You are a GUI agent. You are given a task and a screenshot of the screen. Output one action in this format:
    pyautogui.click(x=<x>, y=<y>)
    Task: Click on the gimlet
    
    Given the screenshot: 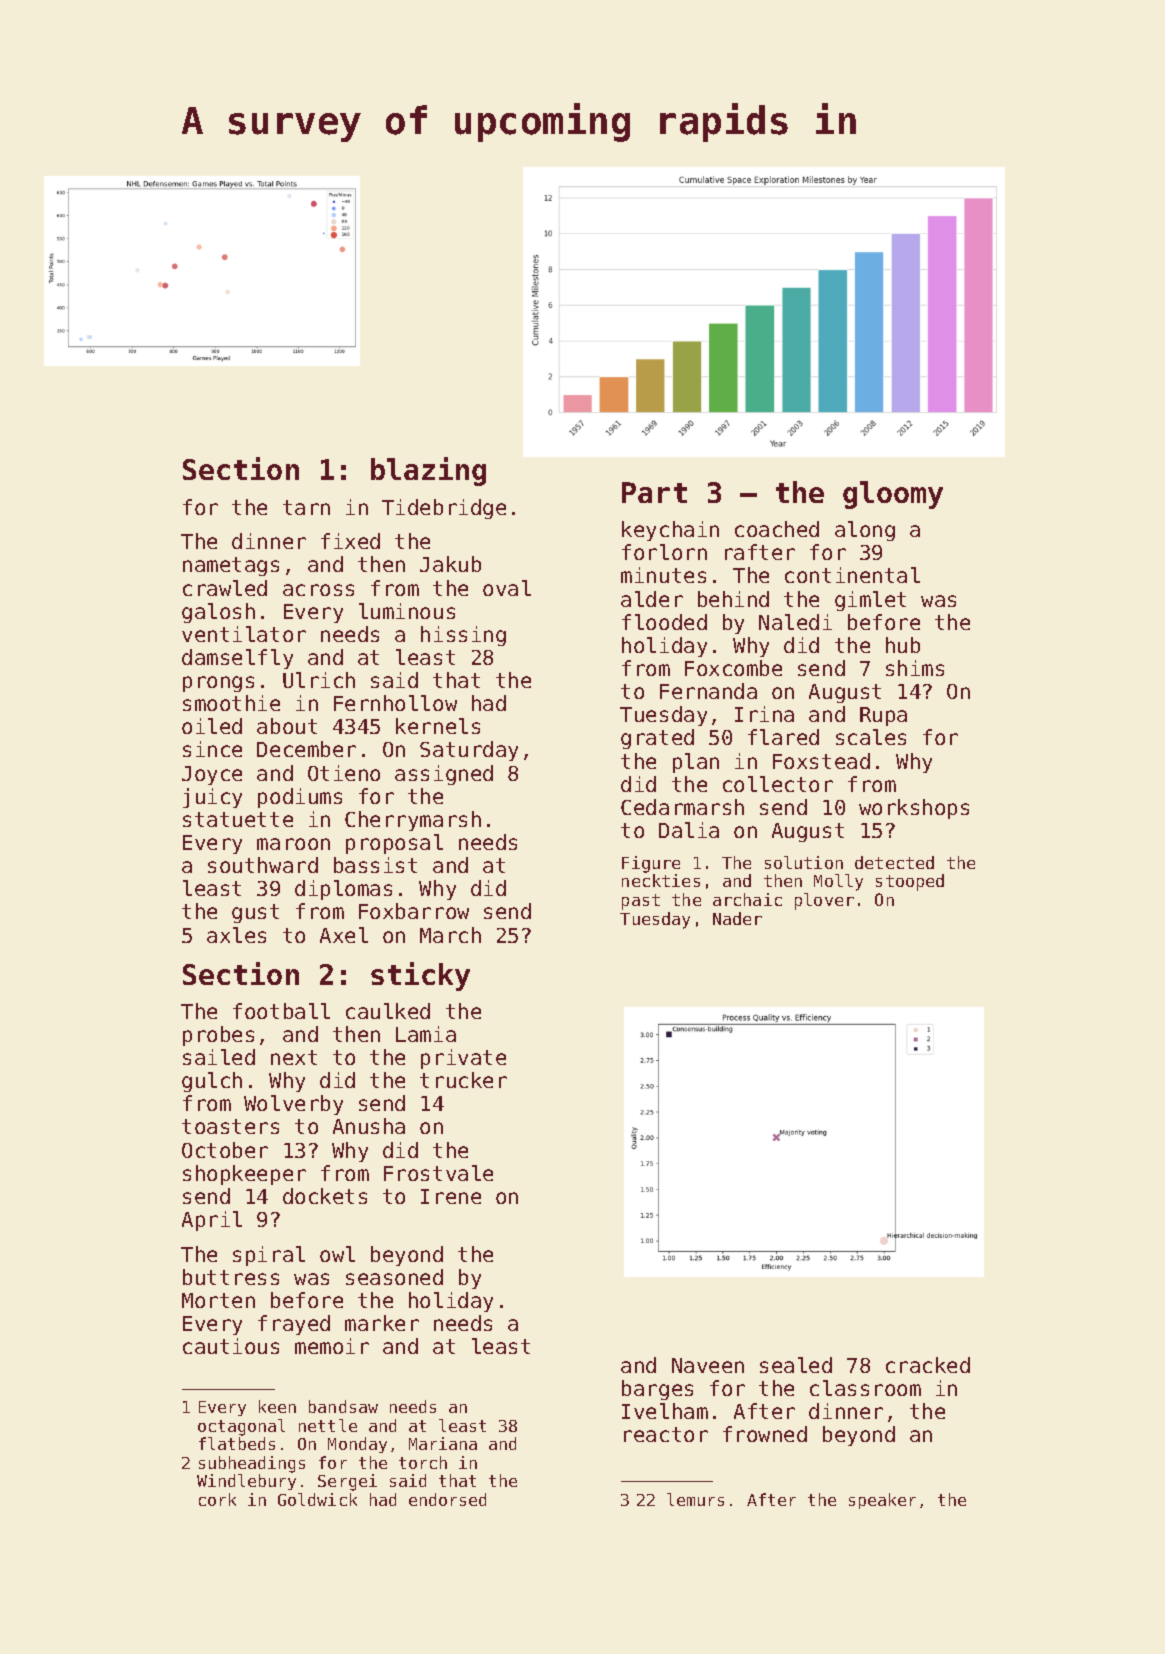 What is the action you would take?
    pyautogui.click(x=870, y=601)
